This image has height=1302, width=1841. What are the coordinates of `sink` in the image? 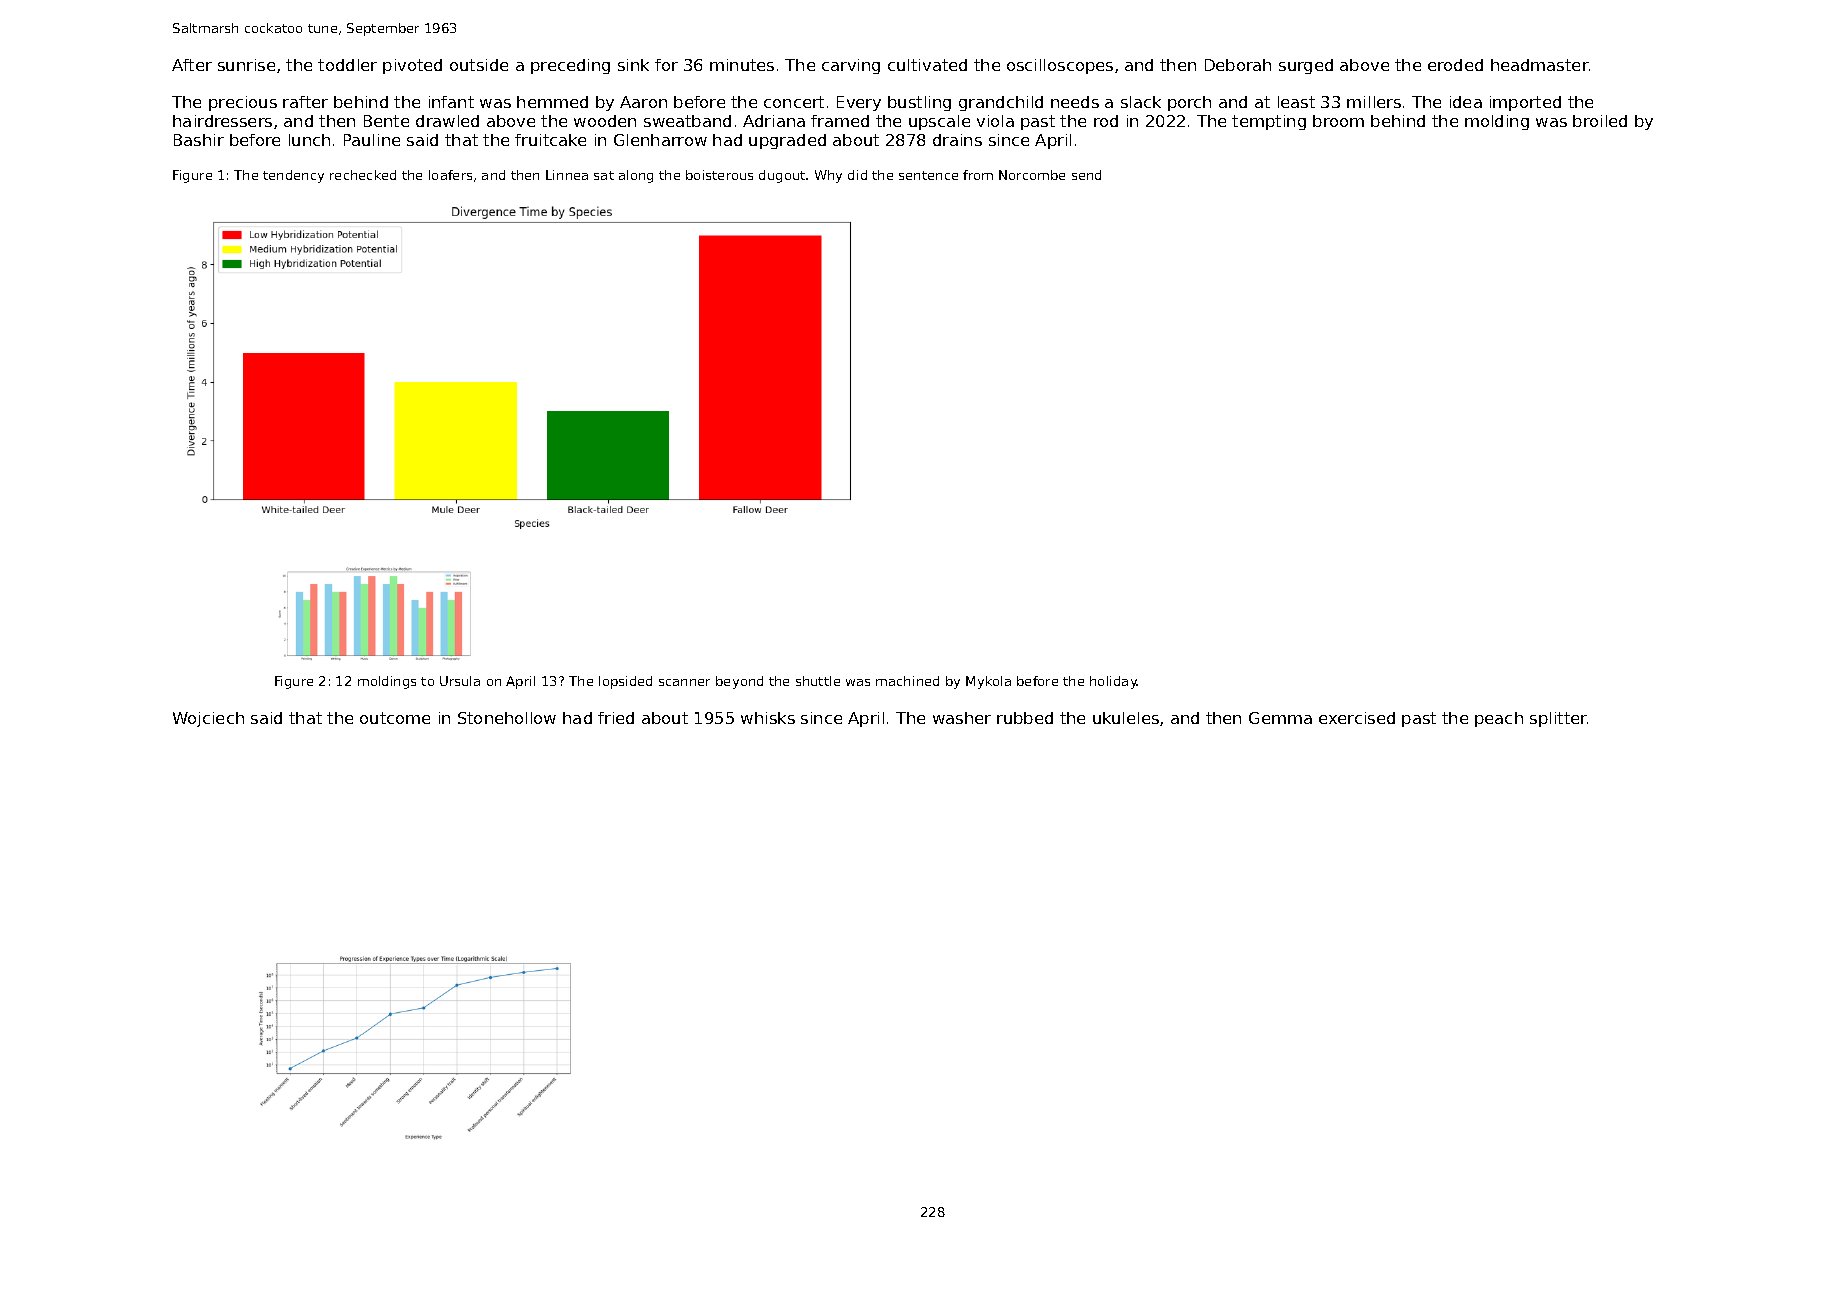 It's located at (633, 65).
